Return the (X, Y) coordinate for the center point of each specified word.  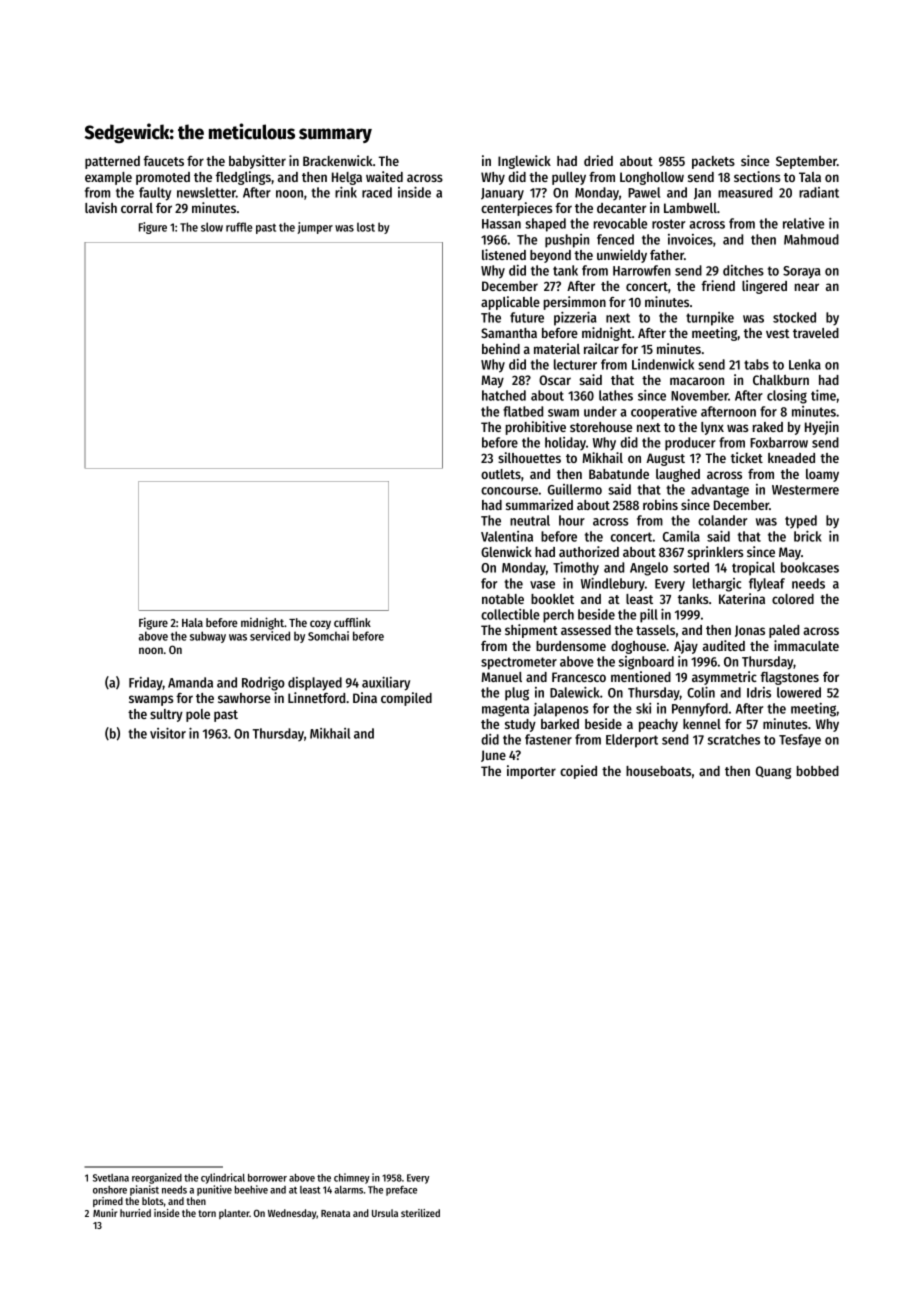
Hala (192, 622)
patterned (112, 162)
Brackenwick (338, 160)
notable (503, 599)
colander (722, 520)
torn (207, 1213)
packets (713, 162)
